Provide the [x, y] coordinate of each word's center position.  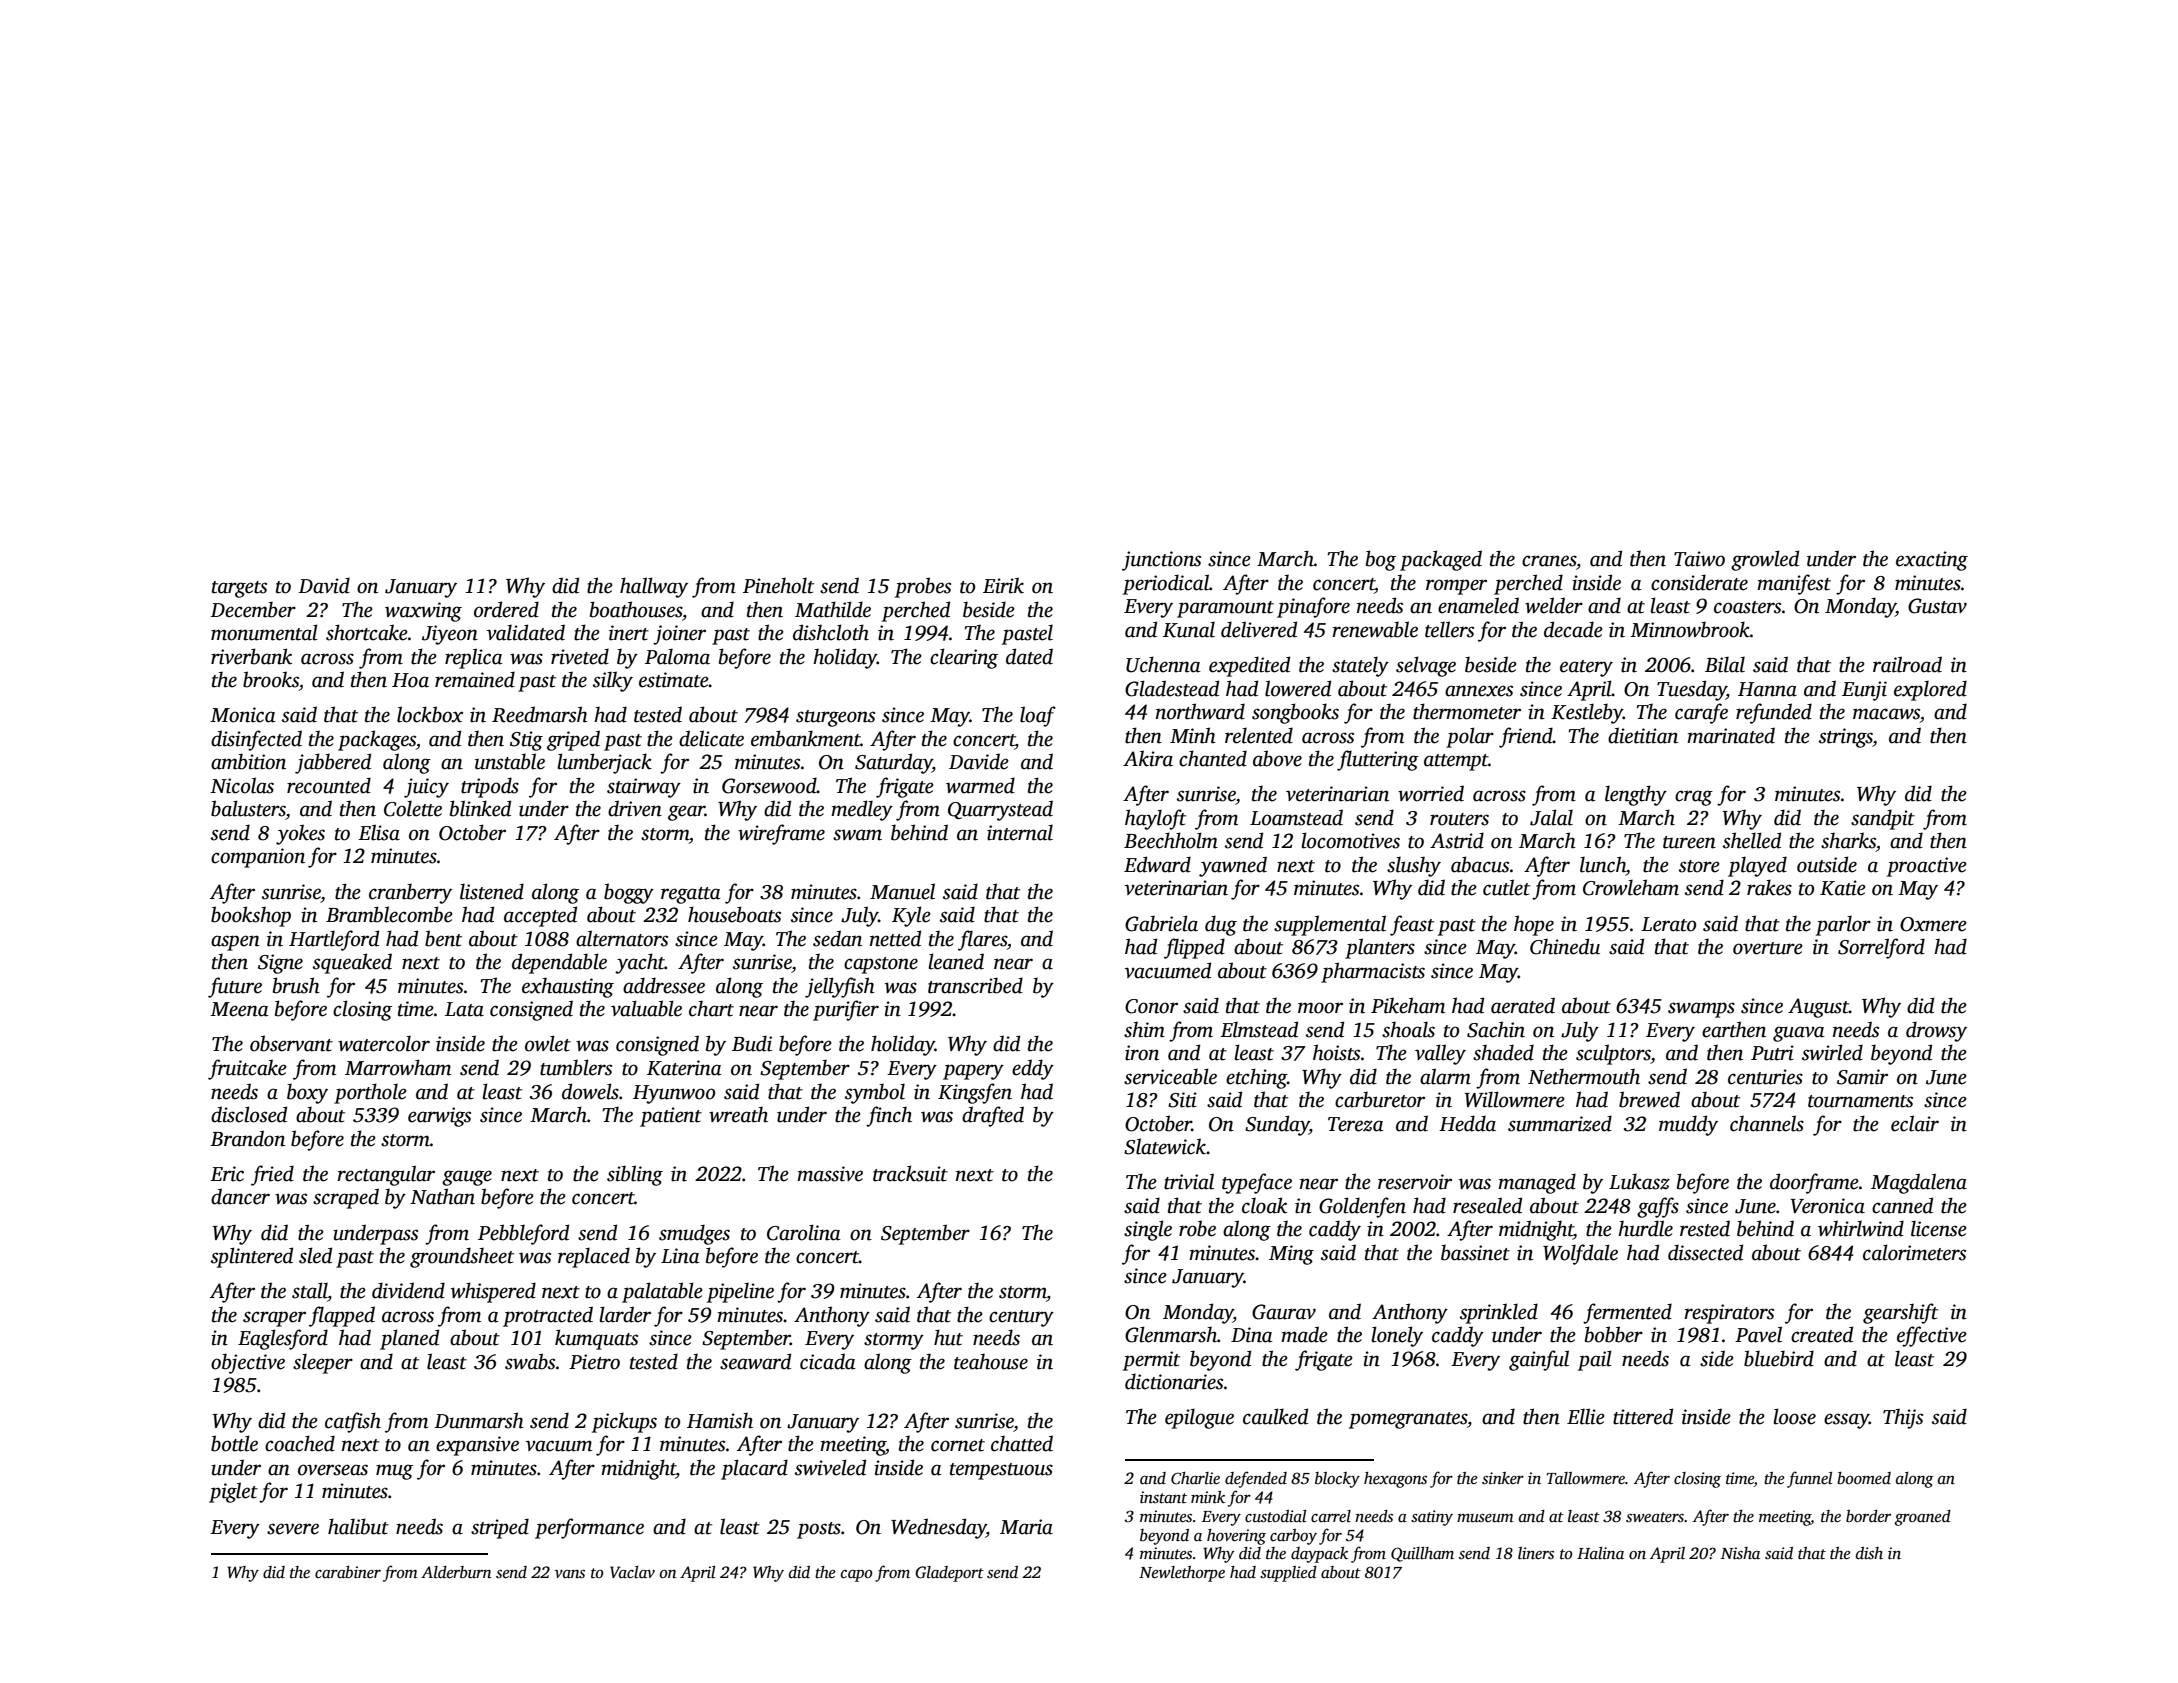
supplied [1288, 1574]
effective [1932, 1336]
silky [613, 681]
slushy [1414, 866]
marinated [1731, 735]
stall [309, 1290]
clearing [964, 658]
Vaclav [632, 1572]
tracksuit [910, 1173]
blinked [480, 808]
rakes [1769, 887]
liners [1536, 1553]
